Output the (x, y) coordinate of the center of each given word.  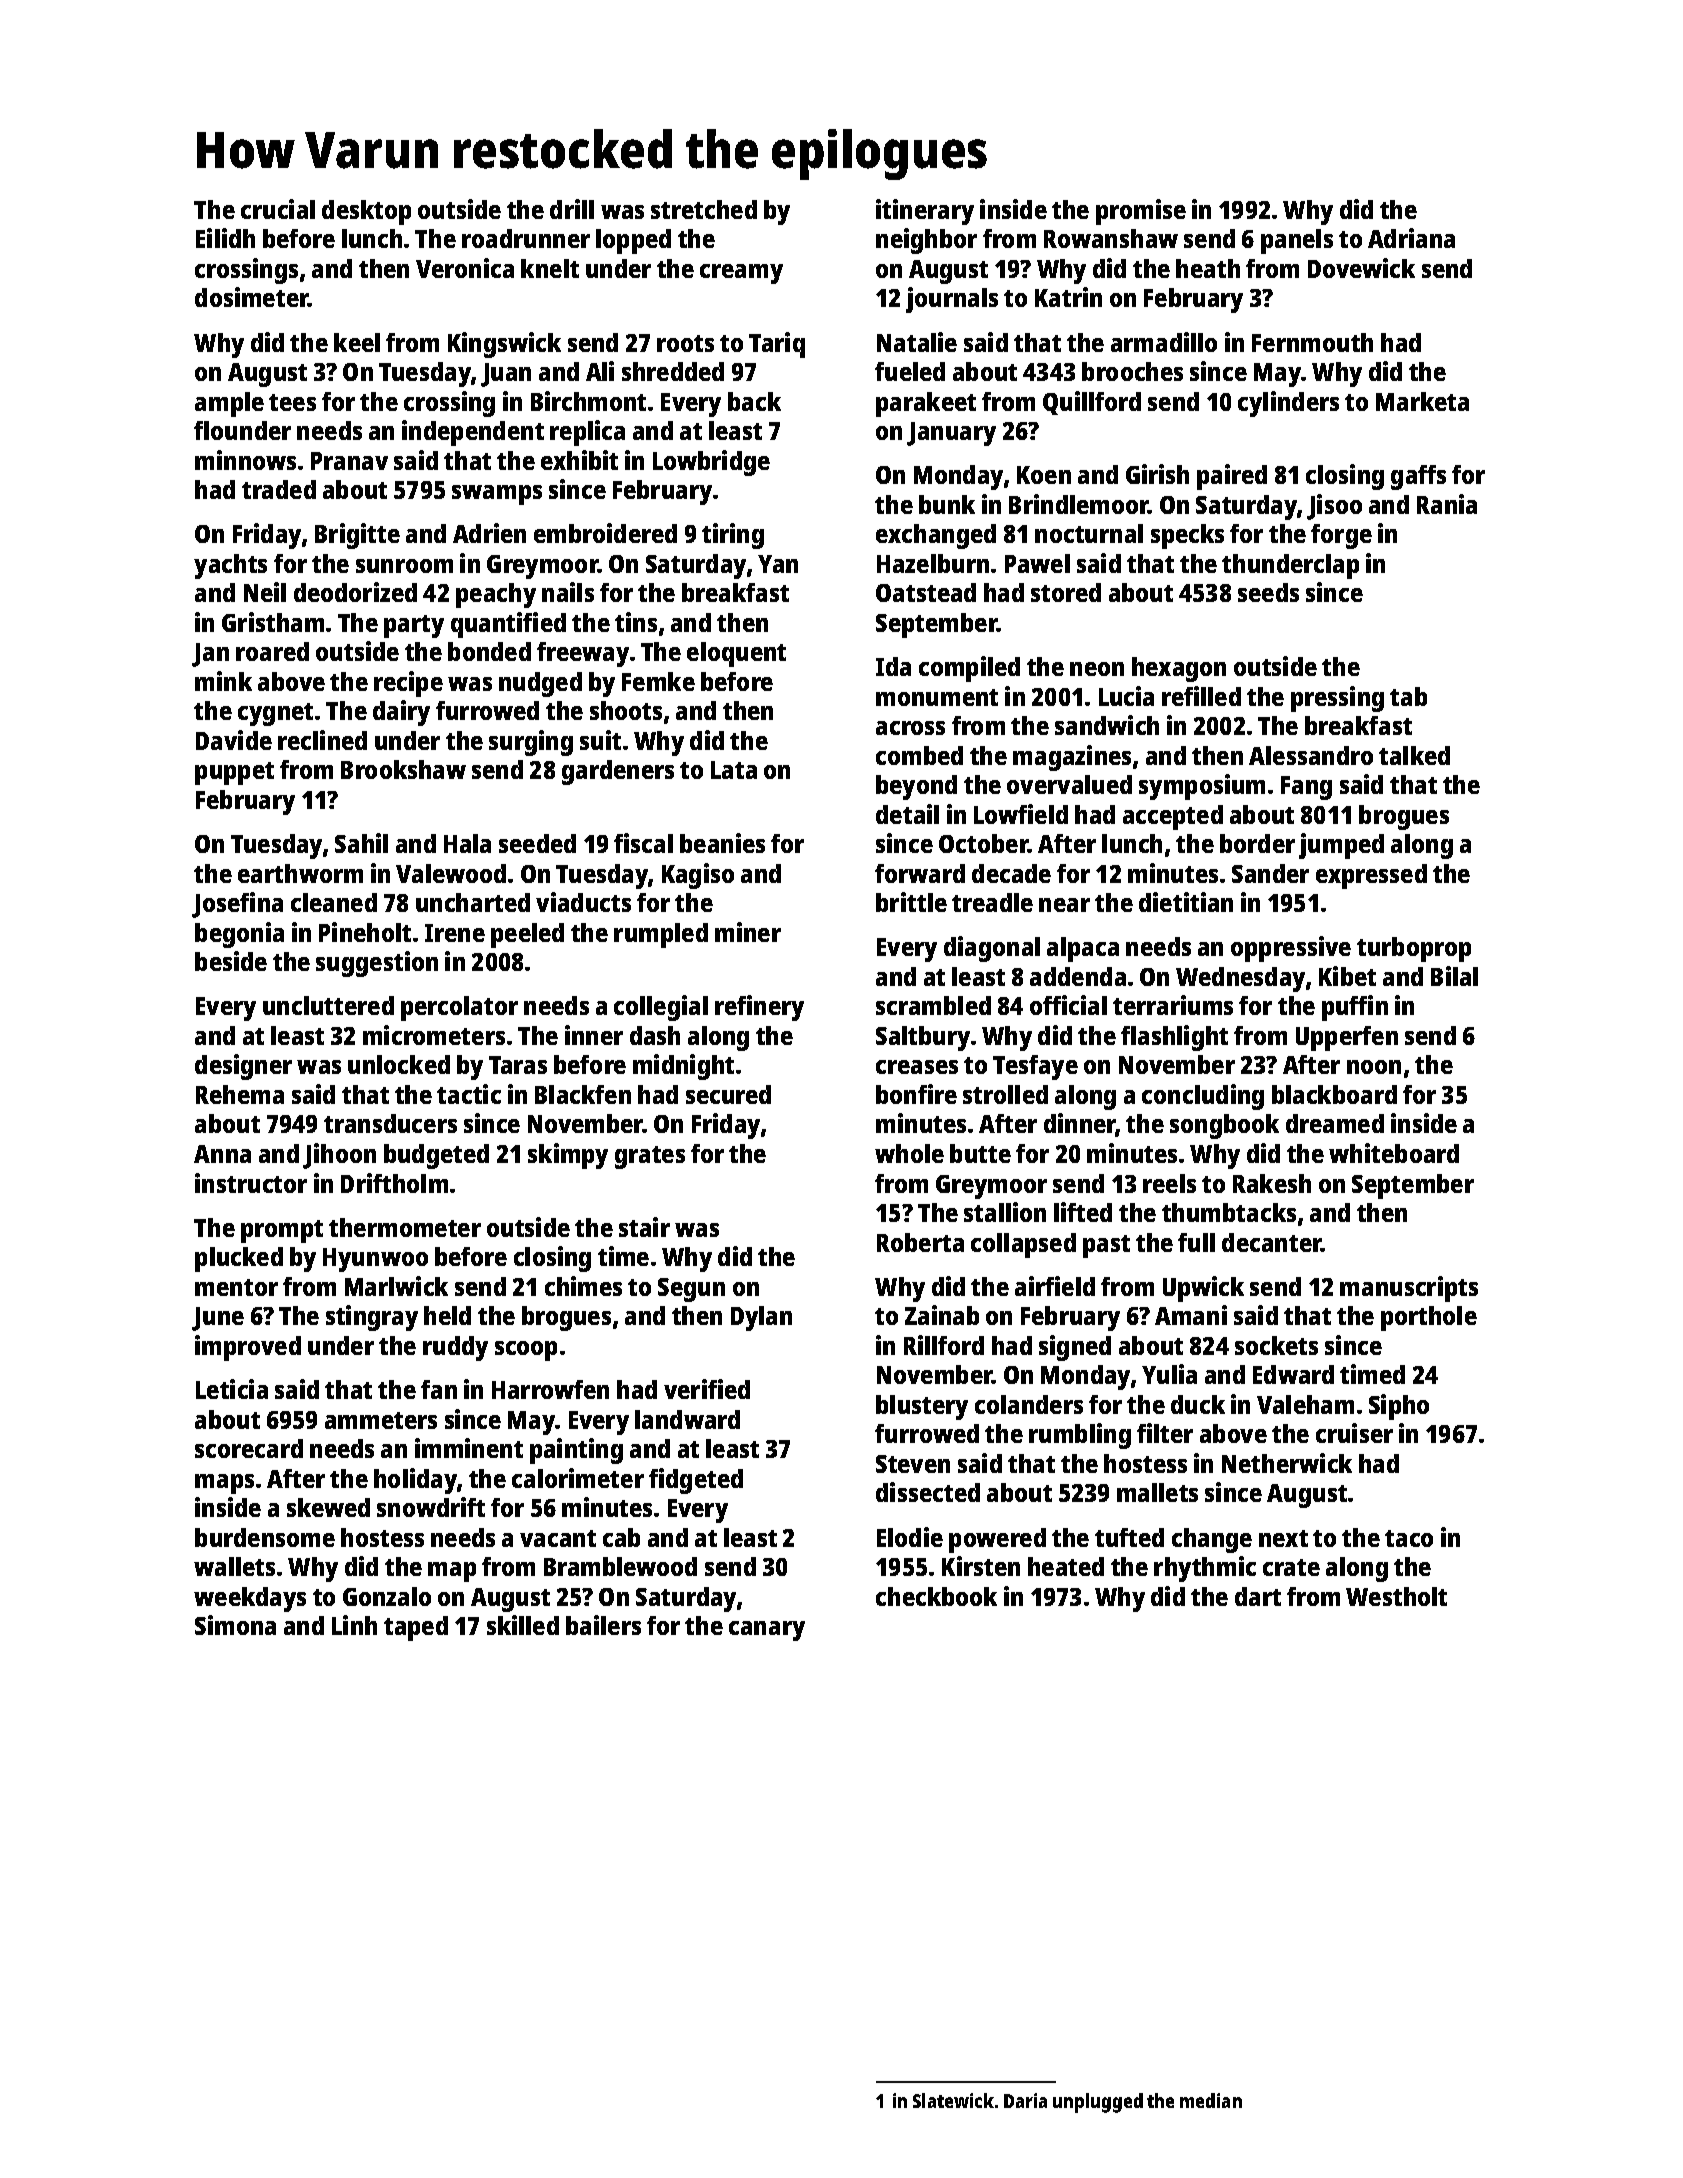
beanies (722, 843)
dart (1258, 1596)
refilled (1201, 696)
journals (952, 300)
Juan (506, 375)
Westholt (1396, 1596)
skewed (328, 1507)
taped (416, 1628)
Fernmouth (1312, 342)
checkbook (936, 1596)
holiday (416, 1481)
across (910, 728)
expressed (1371, 876)
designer (243, 1067)
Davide (234, 740)
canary (767, 1631)
